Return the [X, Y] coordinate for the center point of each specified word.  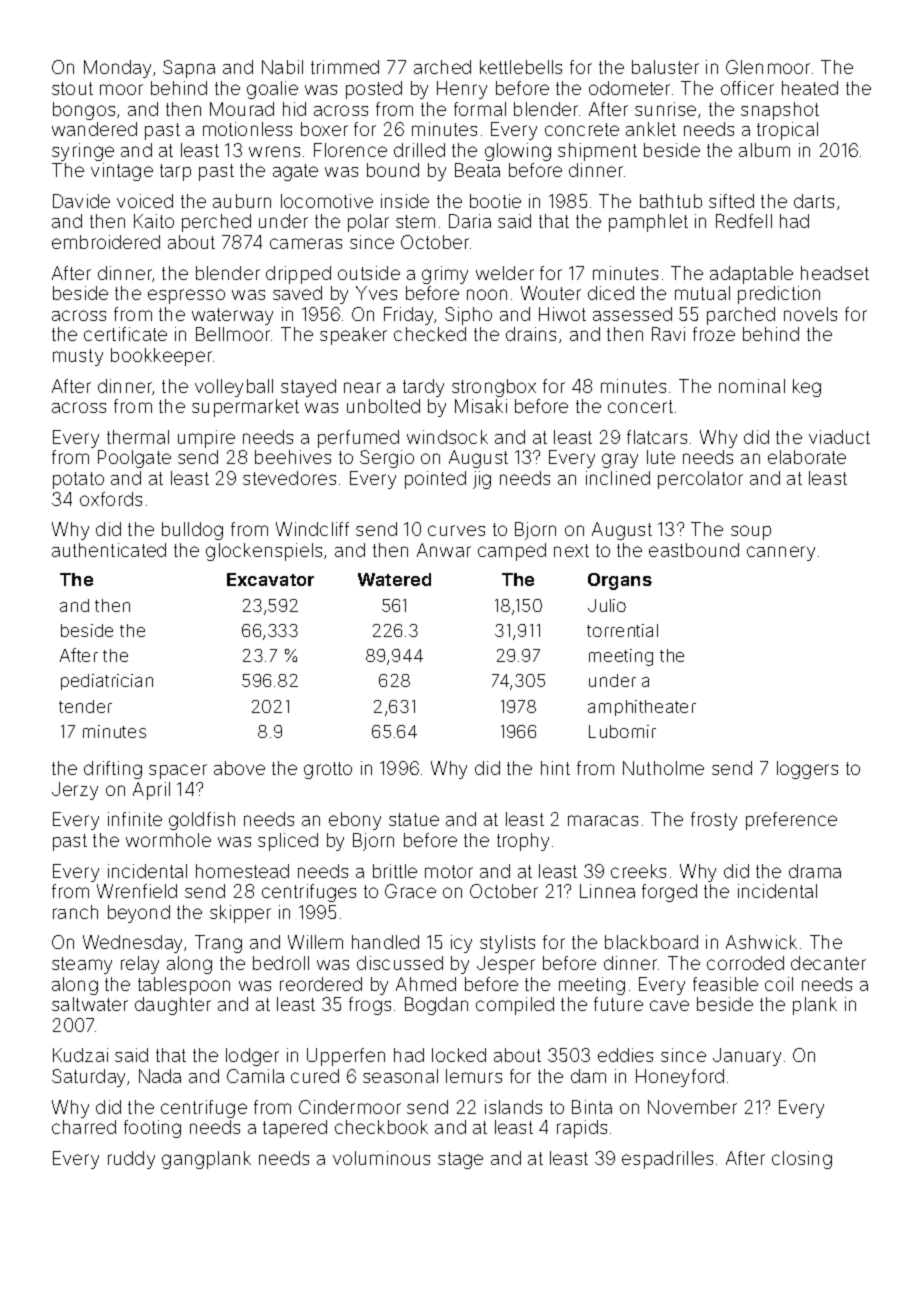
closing [802, 1160]
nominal [752, 386]
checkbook [381, 1127]
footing [152, 1129]
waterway [232, 316]
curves [456, 530]
